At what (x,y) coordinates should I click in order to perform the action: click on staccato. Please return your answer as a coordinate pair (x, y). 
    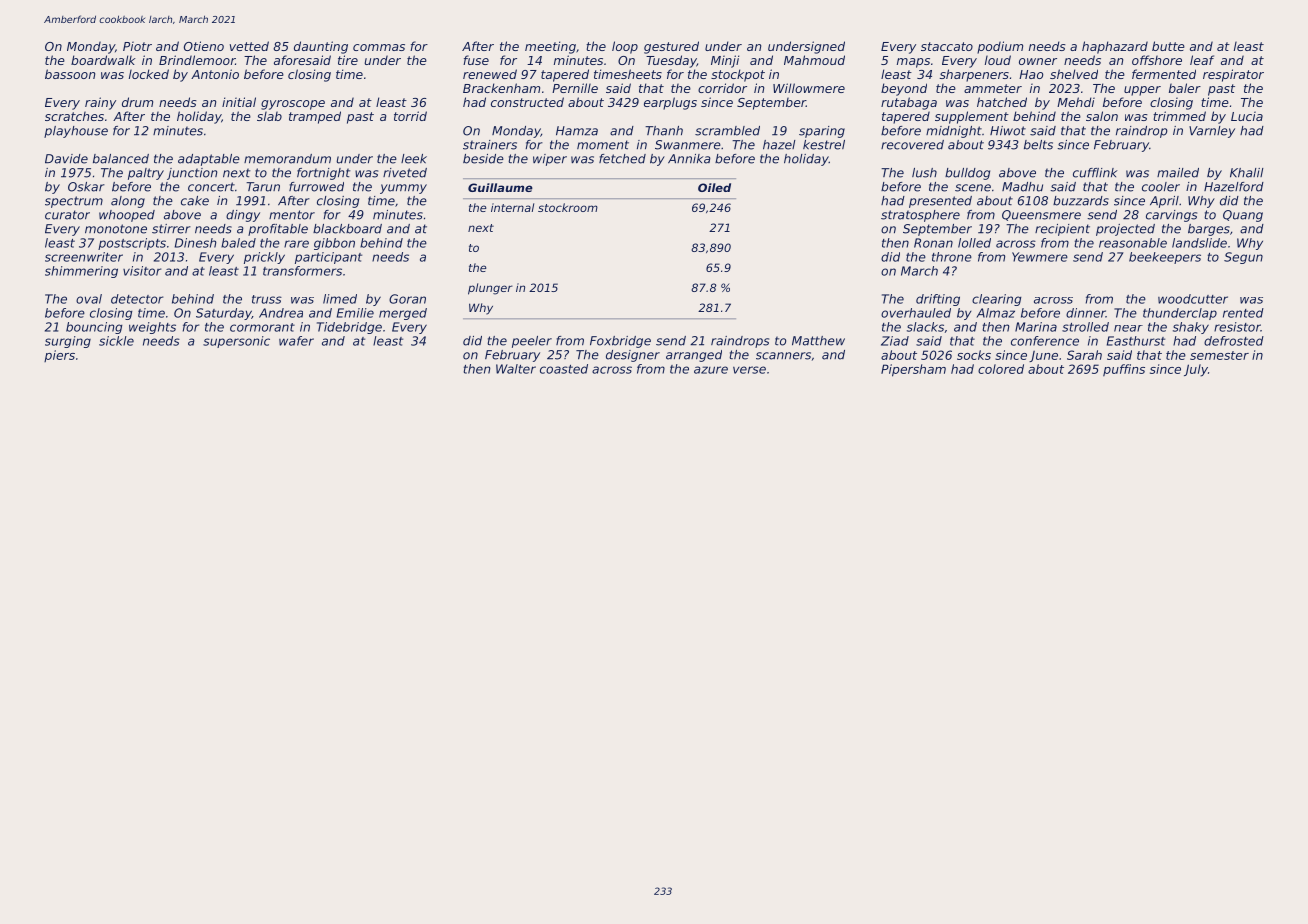
    Looking at the image, I should click on (947, 46).
